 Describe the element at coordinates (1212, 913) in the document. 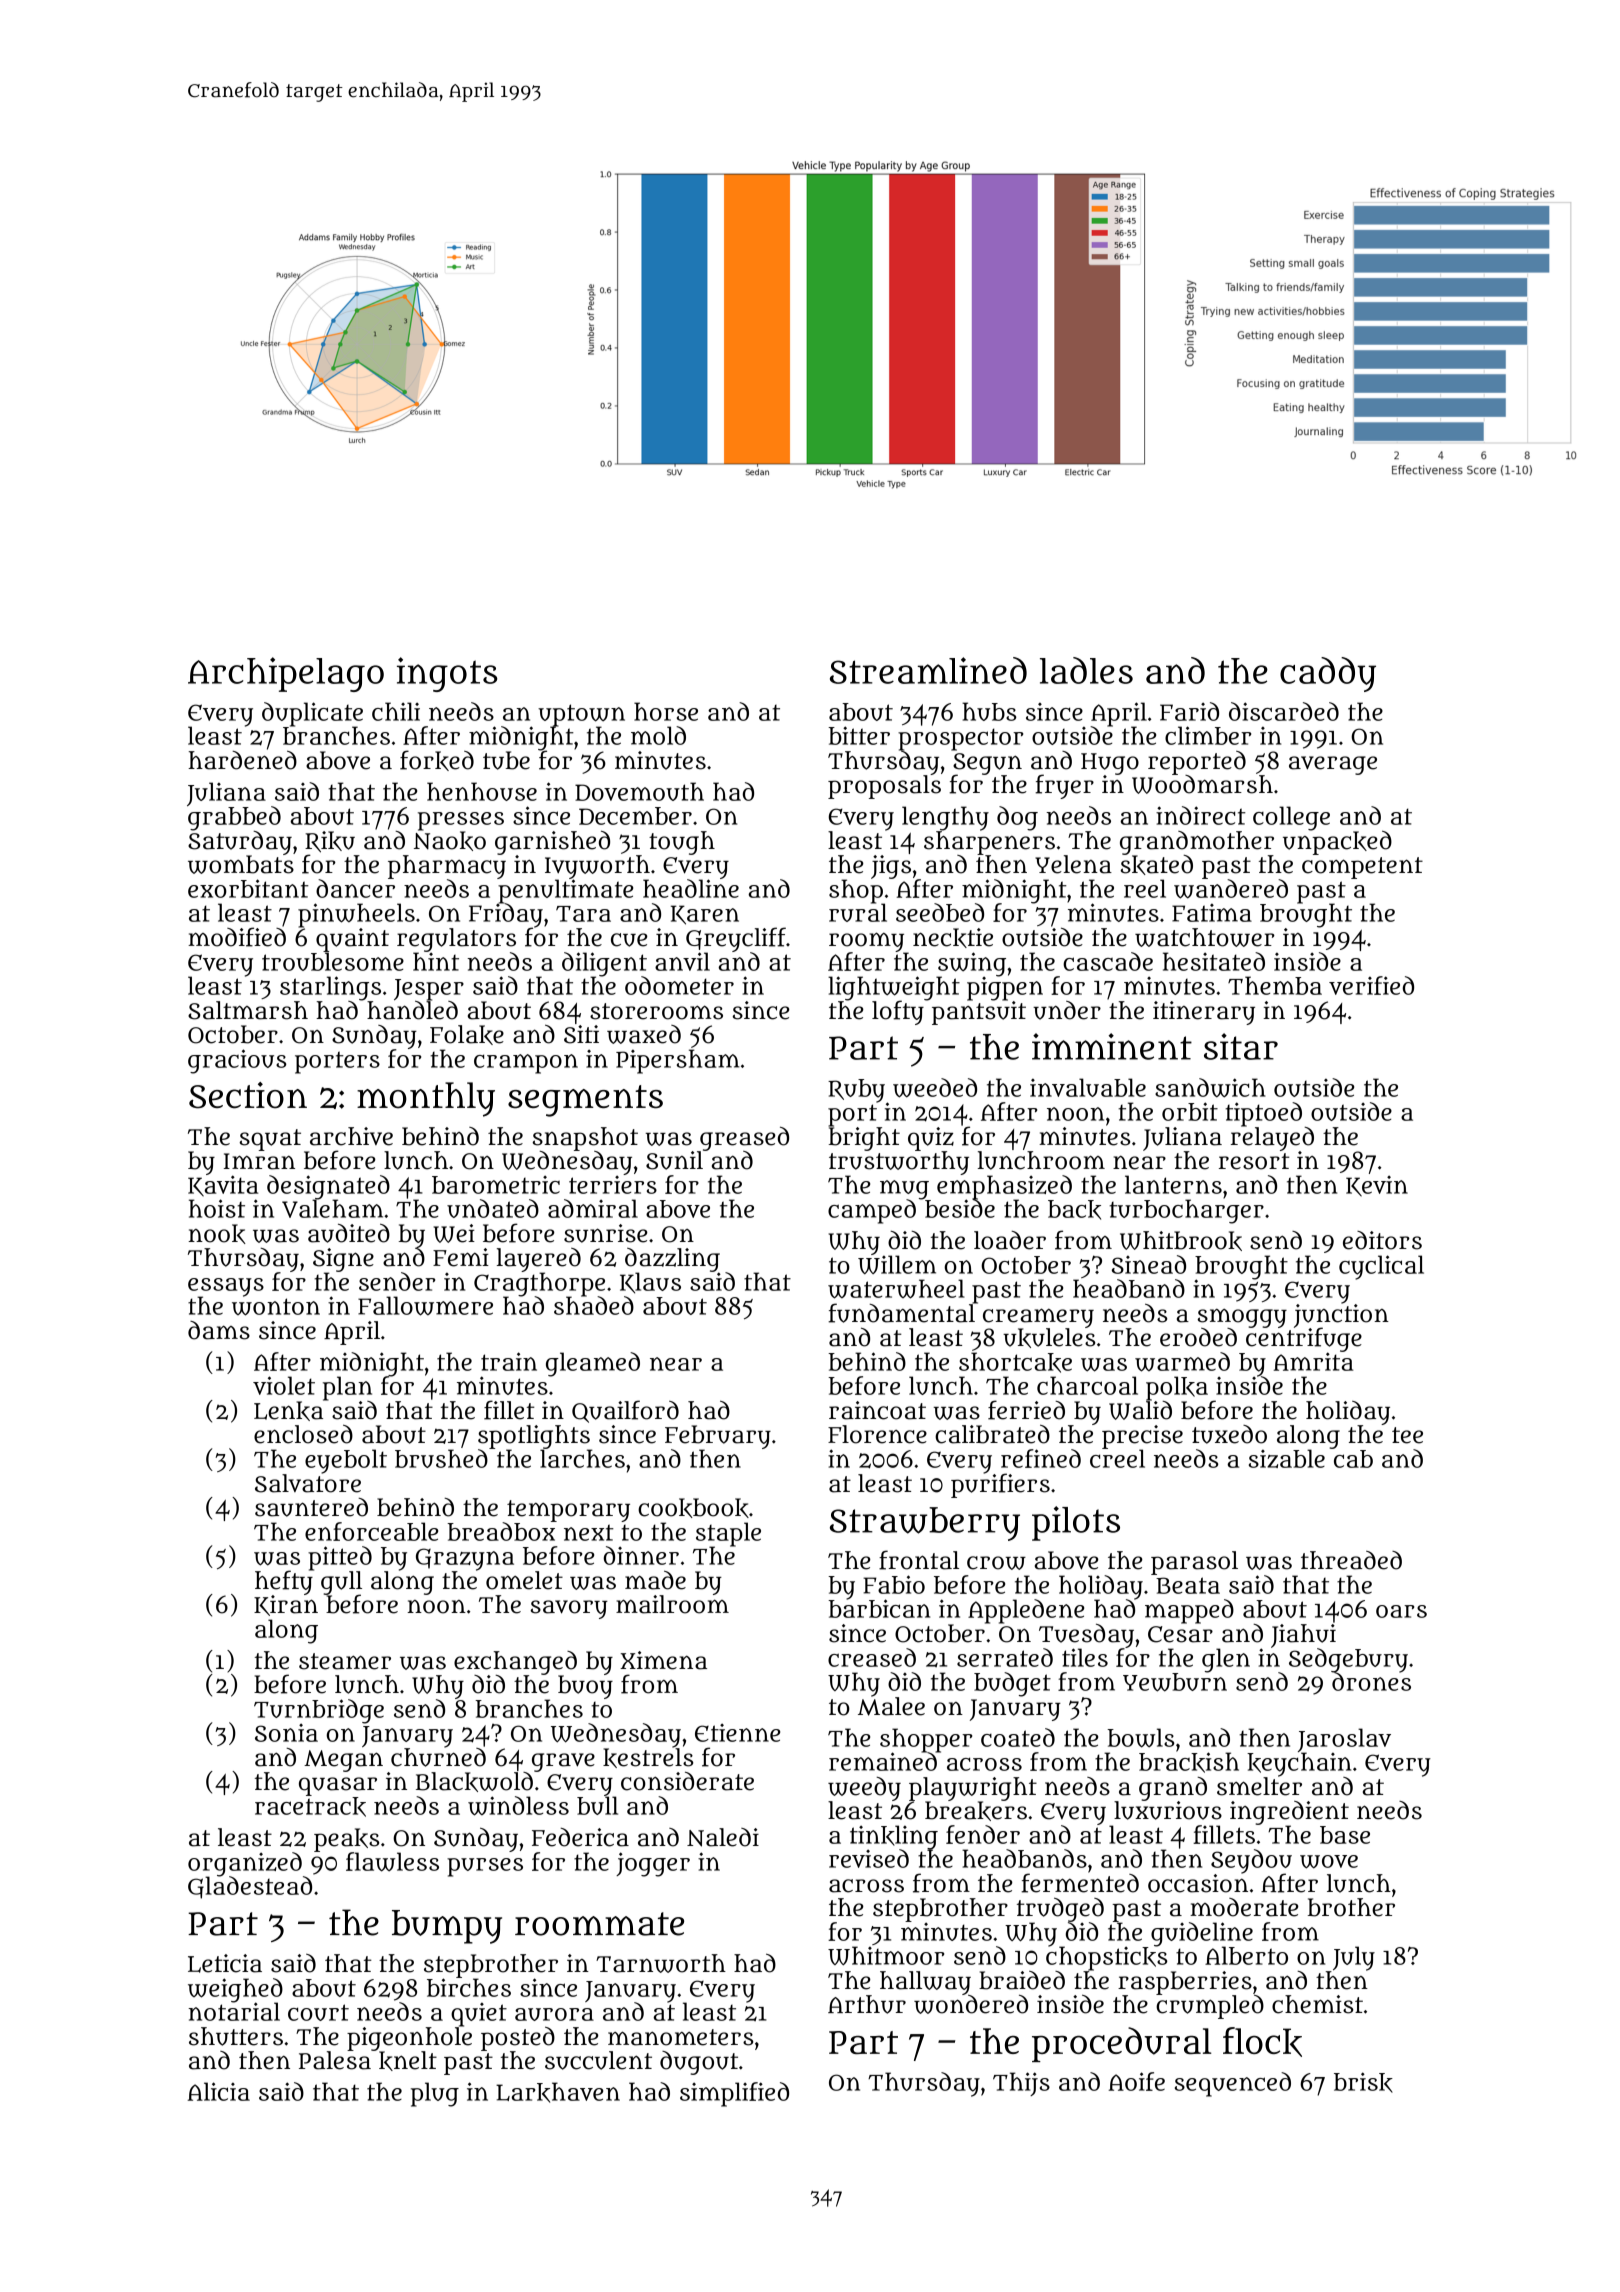

I see `Fatima` at that location.
